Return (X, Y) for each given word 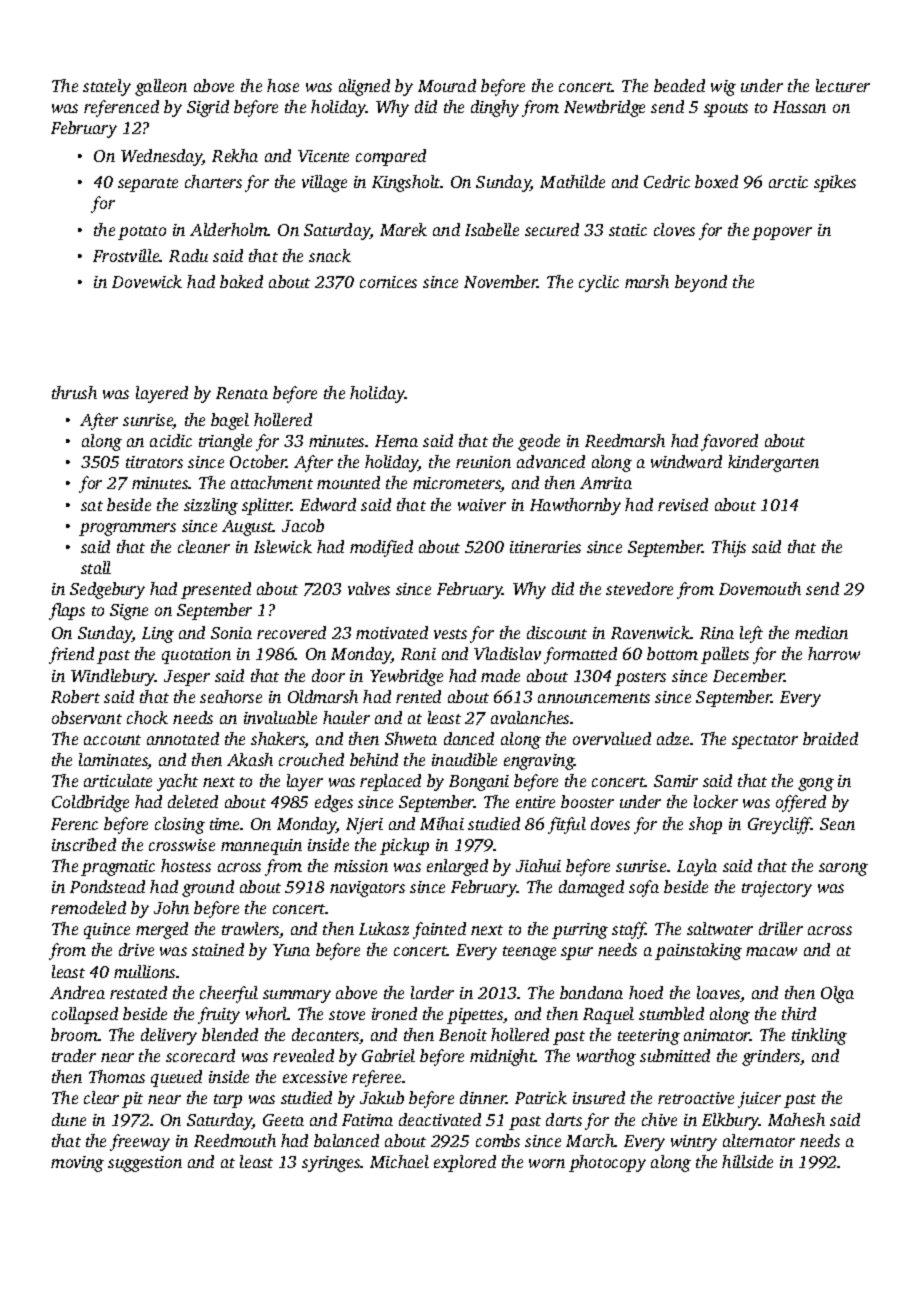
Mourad (447, 85)
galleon (161, 87)
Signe (129, 612)
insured (599, 1097)
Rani (418, 654)
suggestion (145, 1164)
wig (723, 88)
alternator (759, 1140)
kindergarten (773, 463)
